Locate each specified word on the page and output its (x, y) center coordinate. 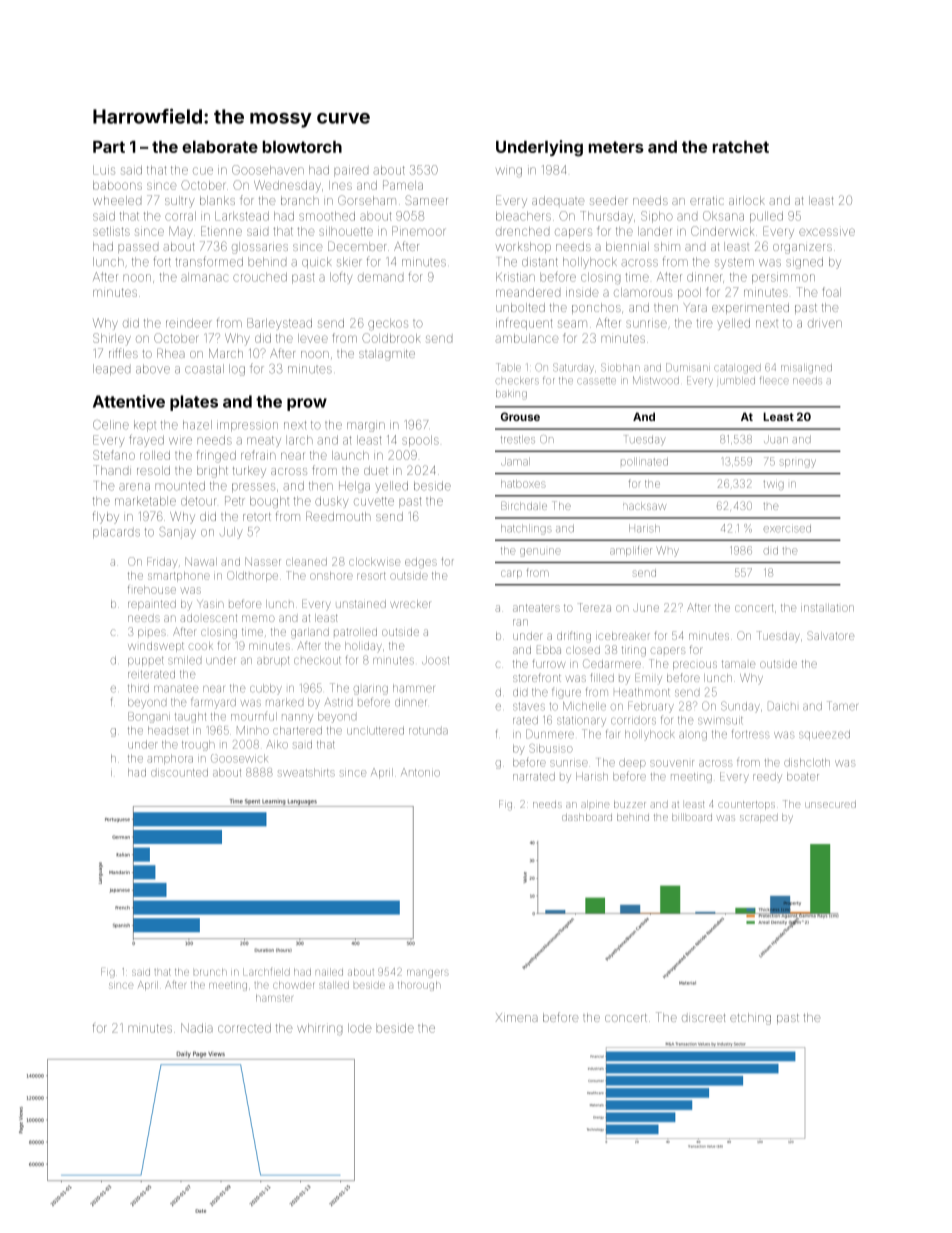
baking (511, 395)
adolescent (208, 618)
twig (773, 485)
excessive (827, 232)
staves (529, 707)
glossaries (260, 248)
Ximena (517, 1017)
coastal (204, 369)
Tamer (842, 706)
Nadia (197, 1028)
